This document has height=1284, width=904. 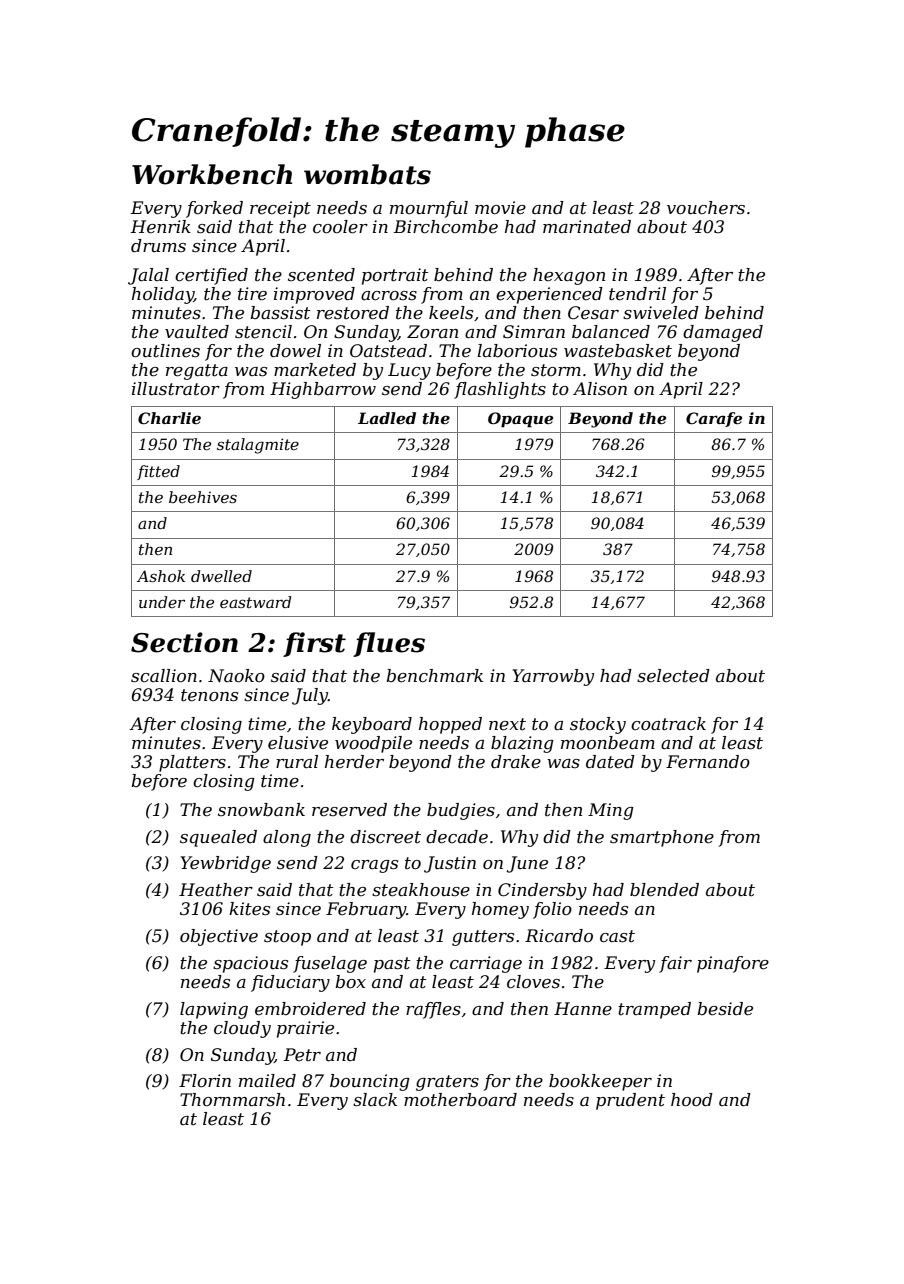 What do you see at coordinates (370, 1082) in the document?
I see `bouncing` at bounding box center [370, 1082].
